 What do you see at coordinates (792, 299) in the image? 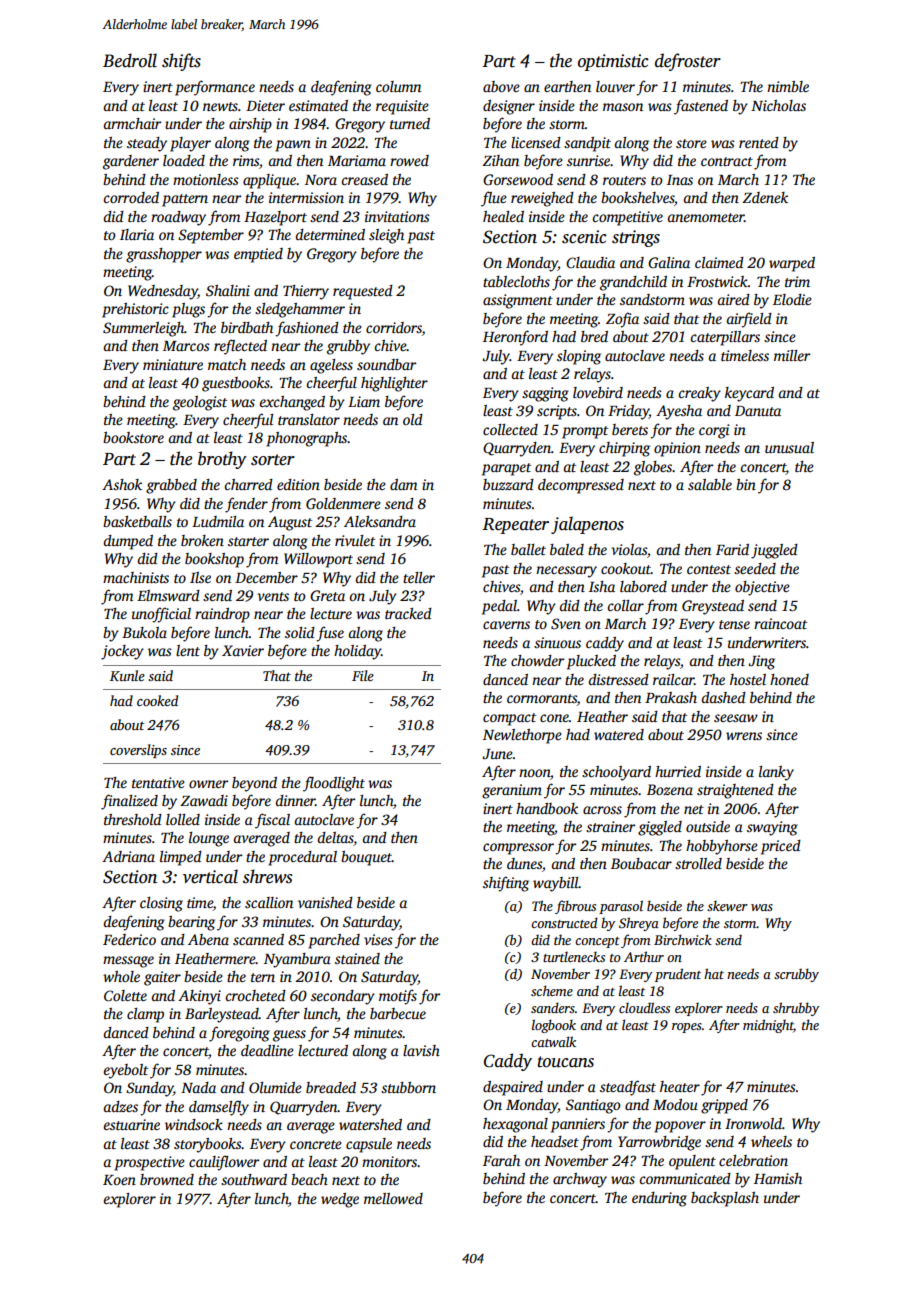
I see `Elodie` at bounding box center [792, 299].
